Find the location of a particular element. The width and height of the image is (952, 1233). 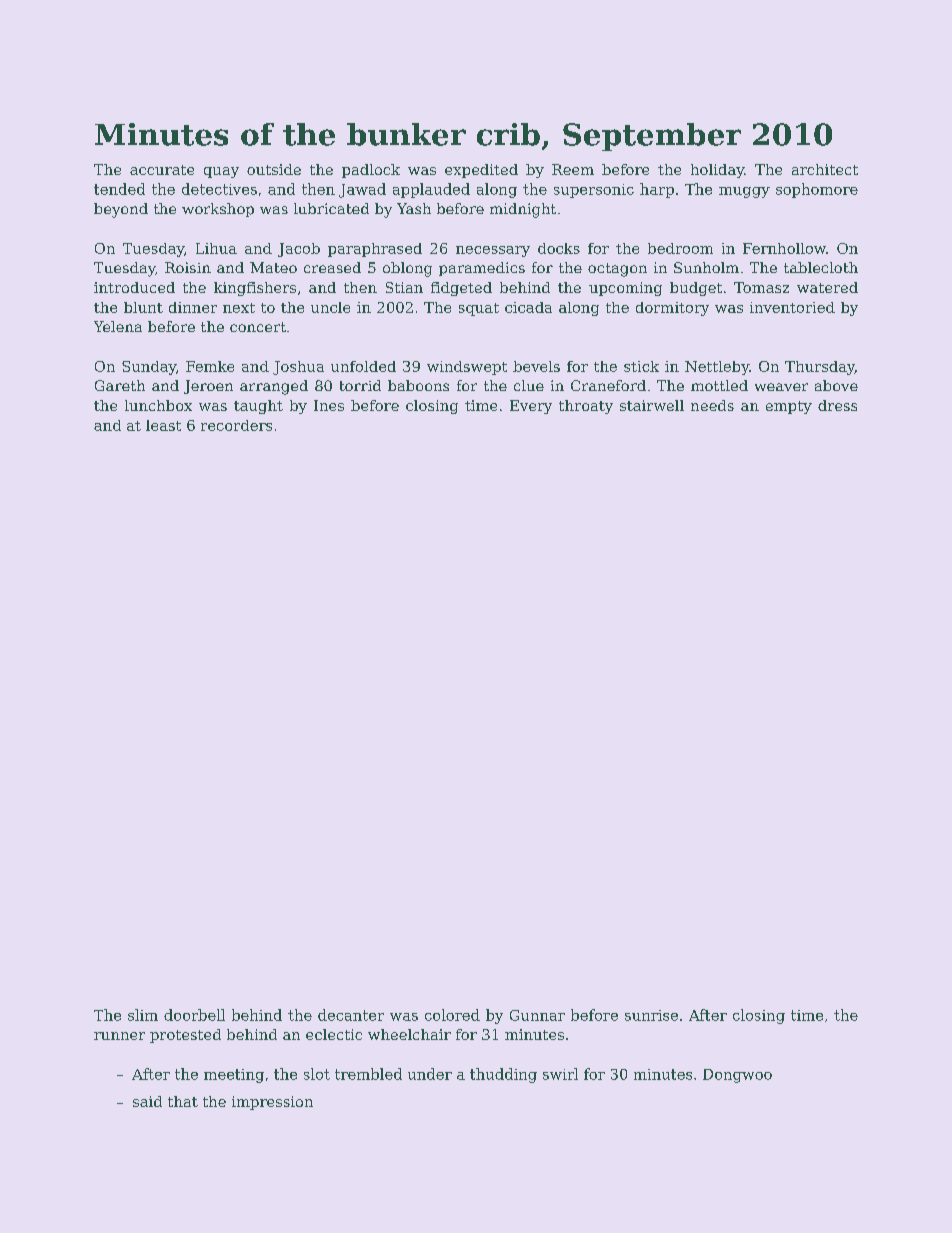

sunrise is located at coordinates (651, 1015).
